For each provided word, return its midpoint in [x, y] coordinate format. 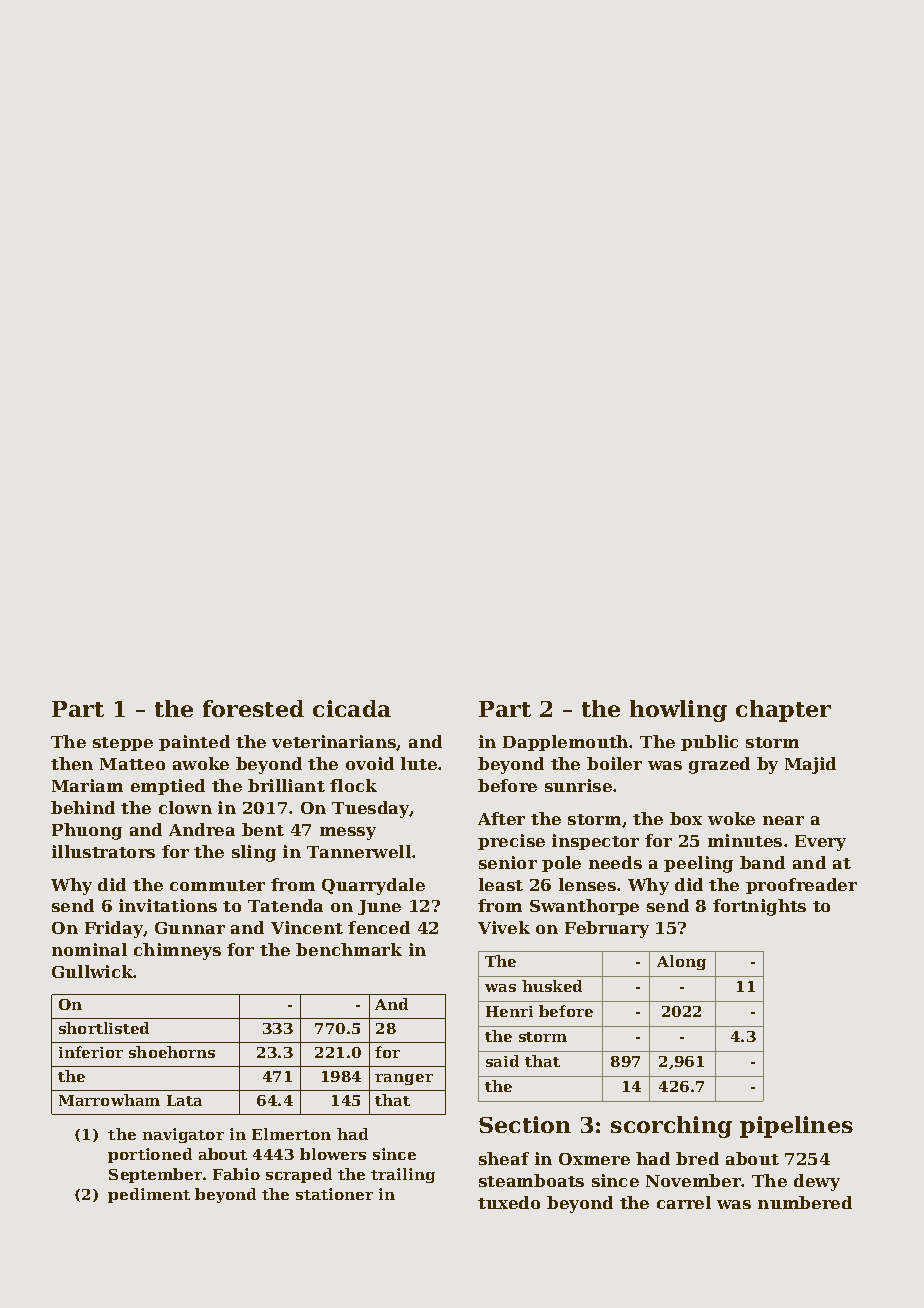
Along [681, 962]
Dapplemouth [565, 743]
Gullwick [93, 971]
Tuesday [371, 809]
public [709, 743]
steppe [123, 744]
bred [697, 1158]
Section [525, 1124]
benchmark [349, 949]
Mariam [87, 785]
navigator [183, 1135]
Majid [810, 765]
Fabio [236, 1174]
